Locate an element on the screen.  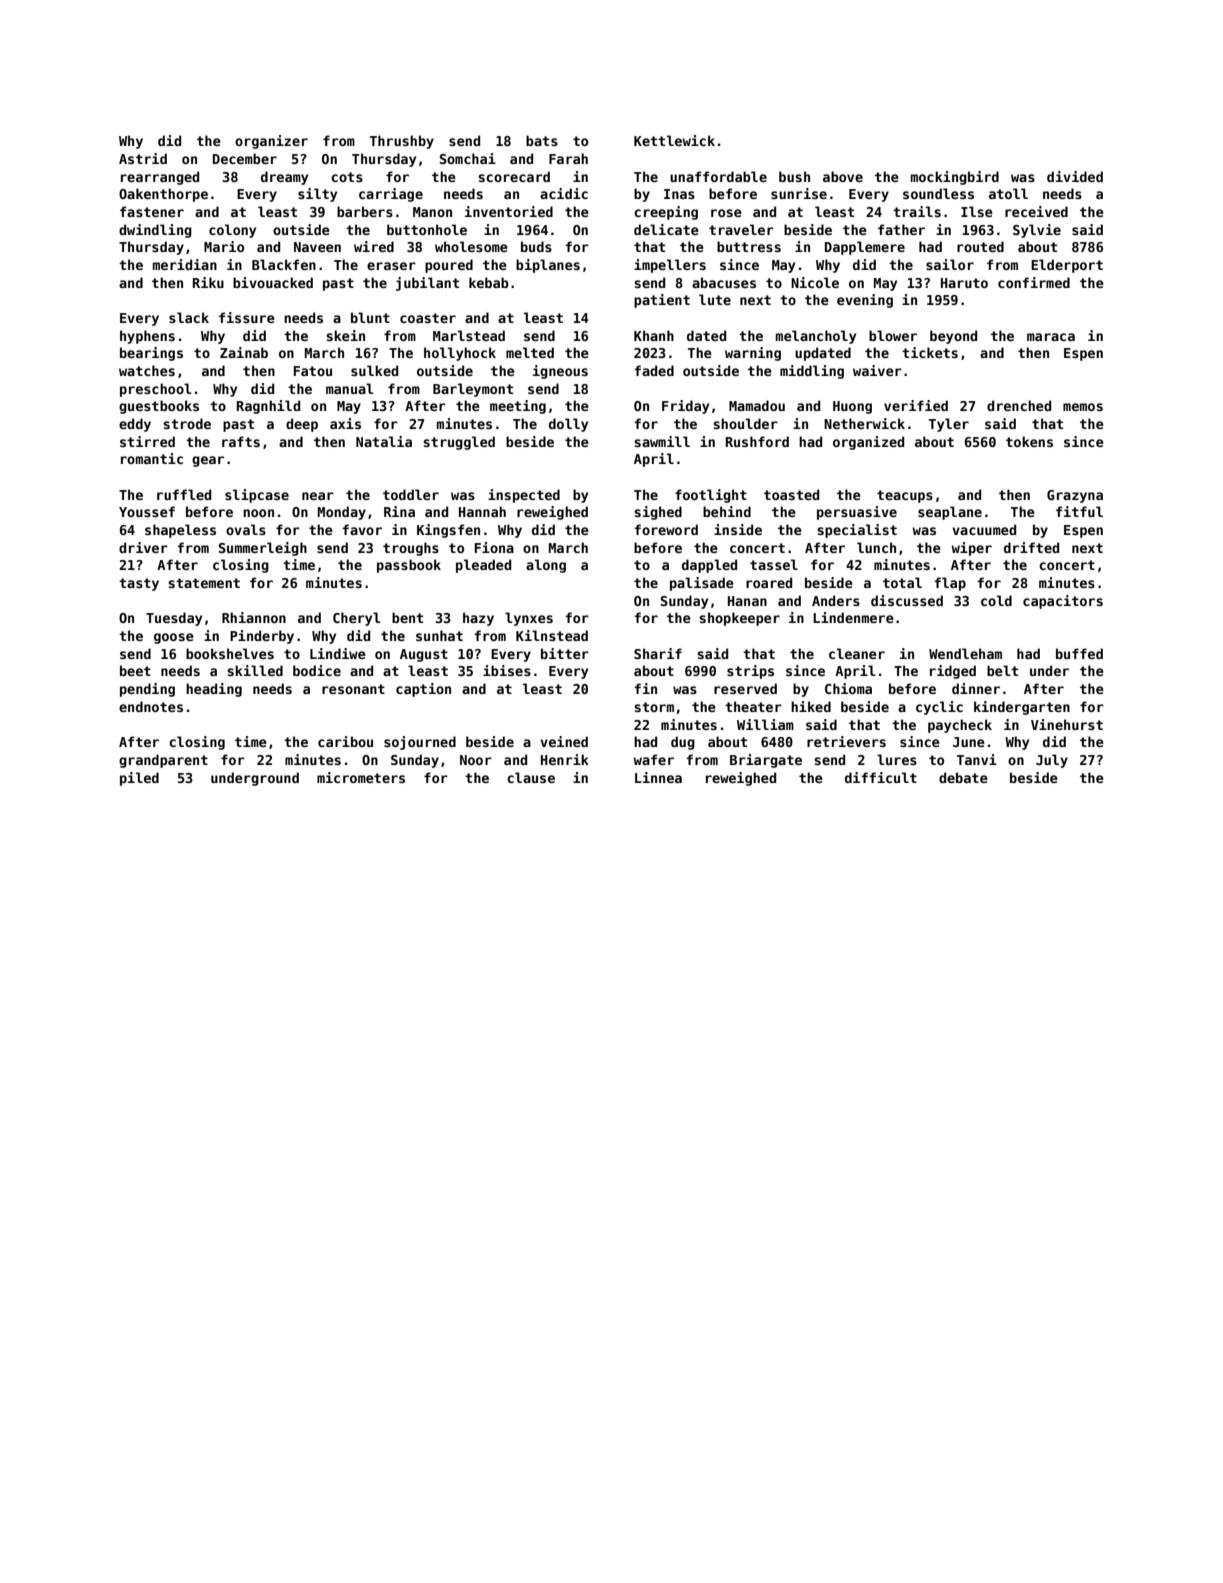
waiver is located at coordinates (877, 370).
